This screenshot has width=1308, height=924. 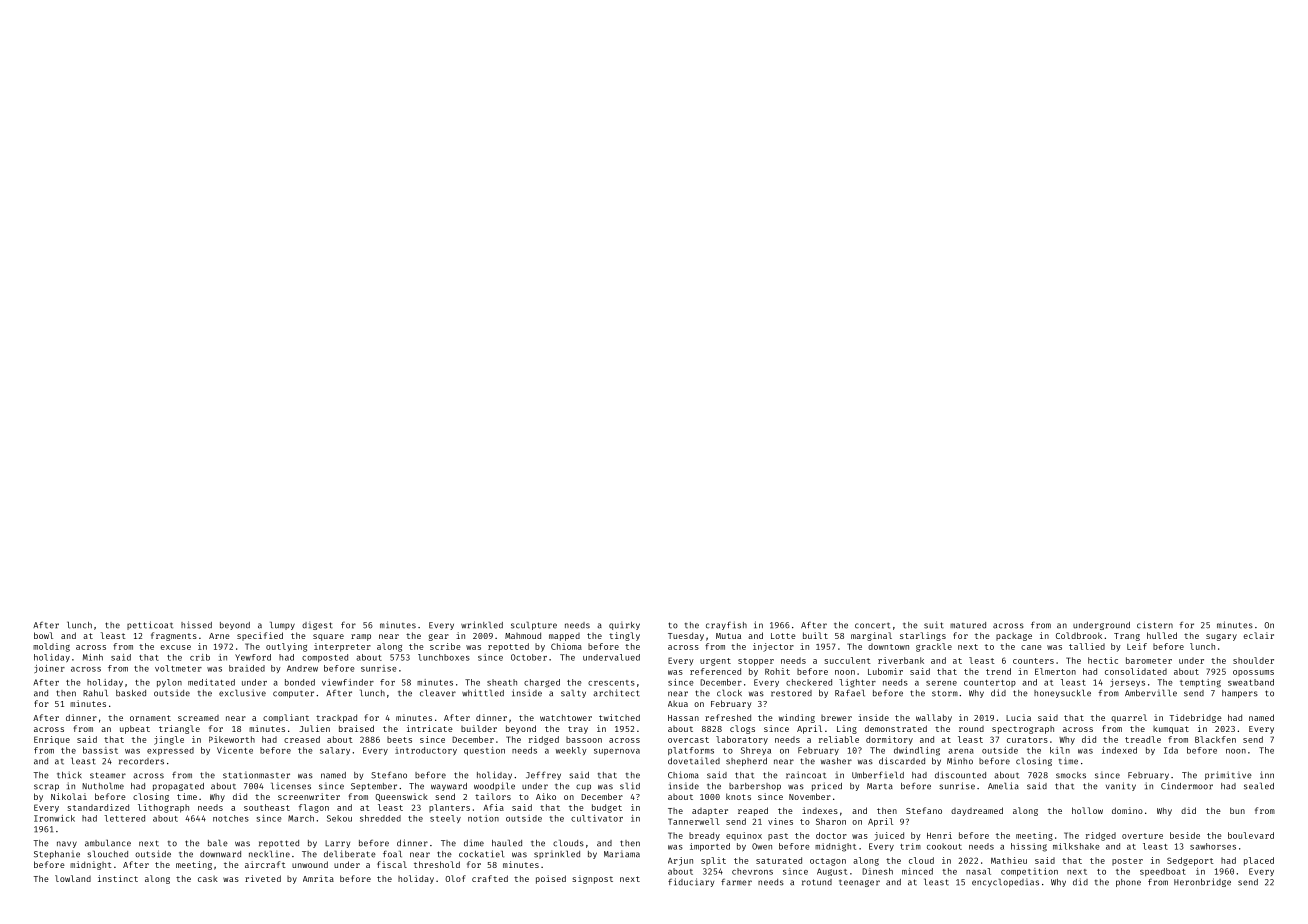 What do you see at coordinates (1127, 683) in the screenshot?
I see `jerseys` at bounding box center [1127, 683].
